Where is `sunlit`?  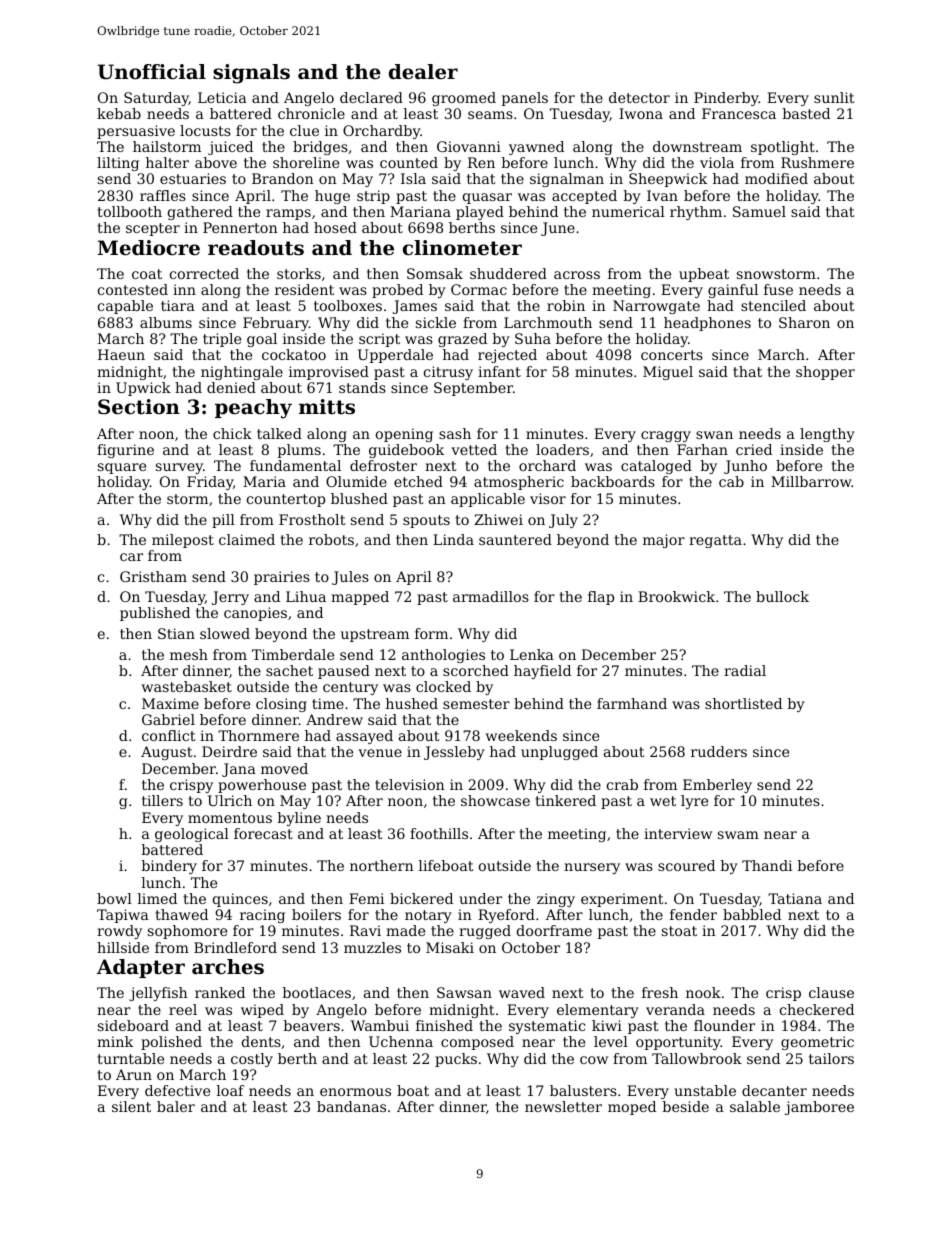 sunlit is located at coordinates (834, 97).
